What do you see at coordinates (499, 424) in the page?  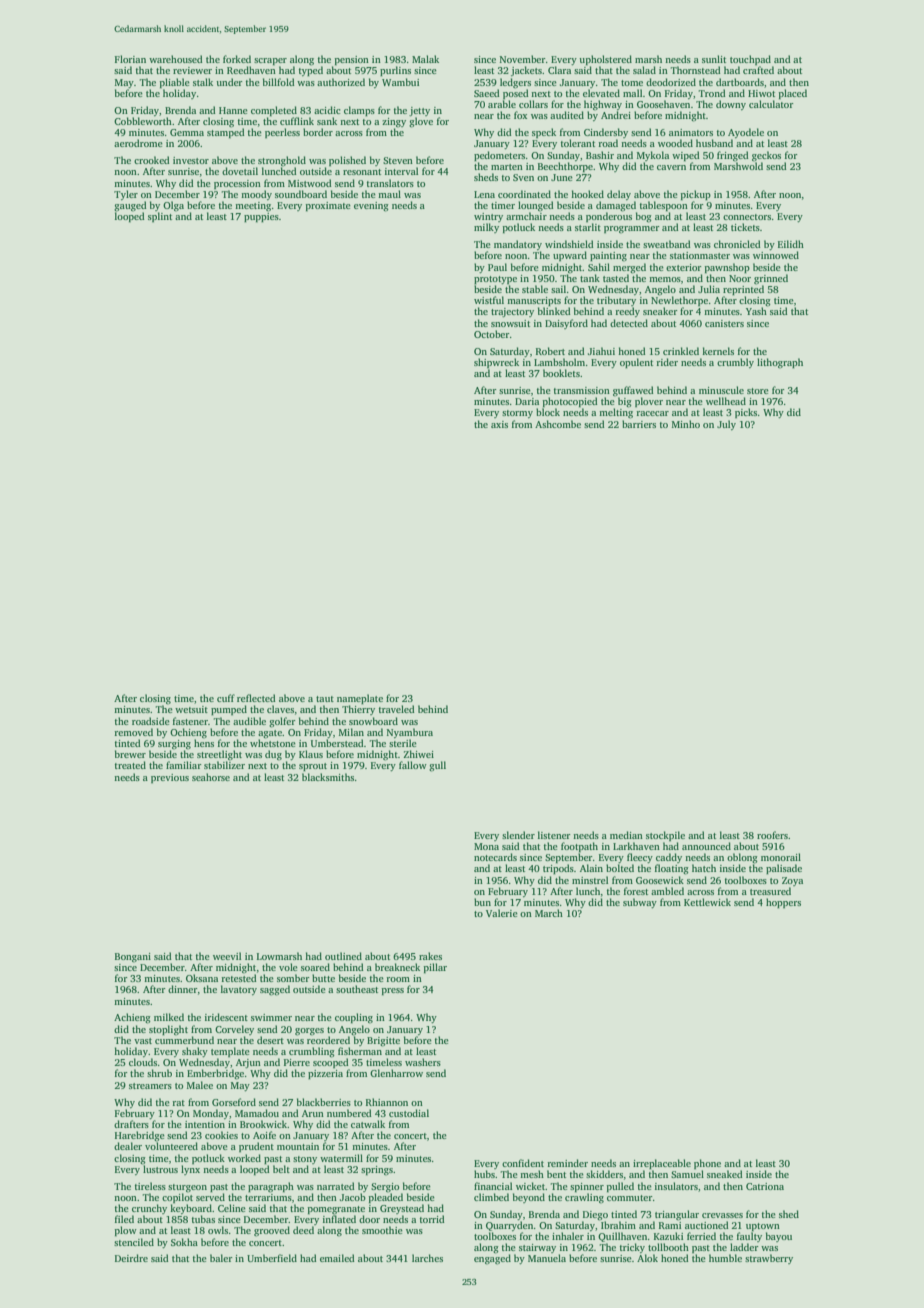 I see `axis` at bounding box center [499, 424].
